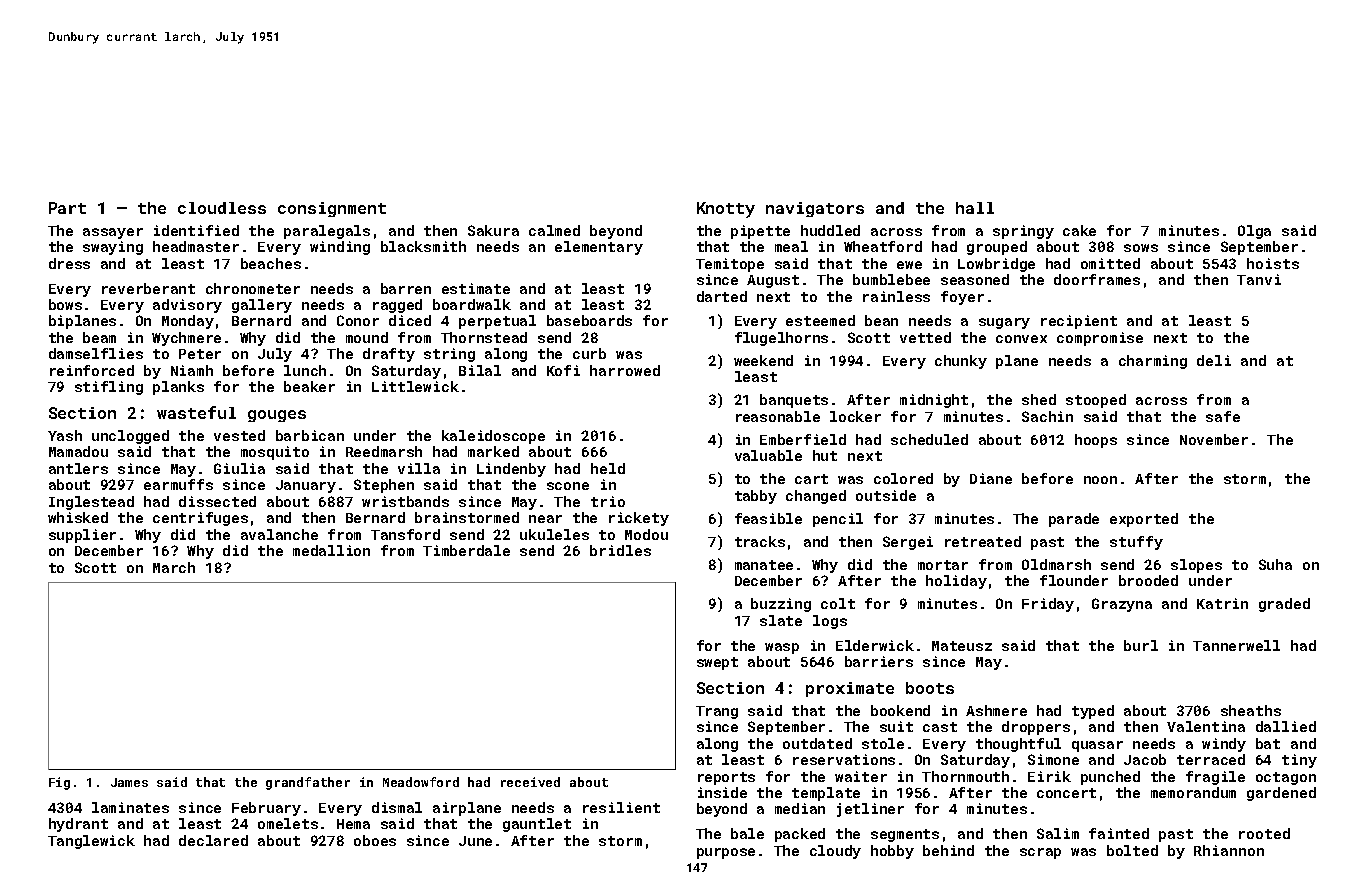 This screenshot has height=887, width=1372. What do you see at coordinates (1254, 232) in the screenshot?
I see `Olga` at bounding box center [1254, 232].
